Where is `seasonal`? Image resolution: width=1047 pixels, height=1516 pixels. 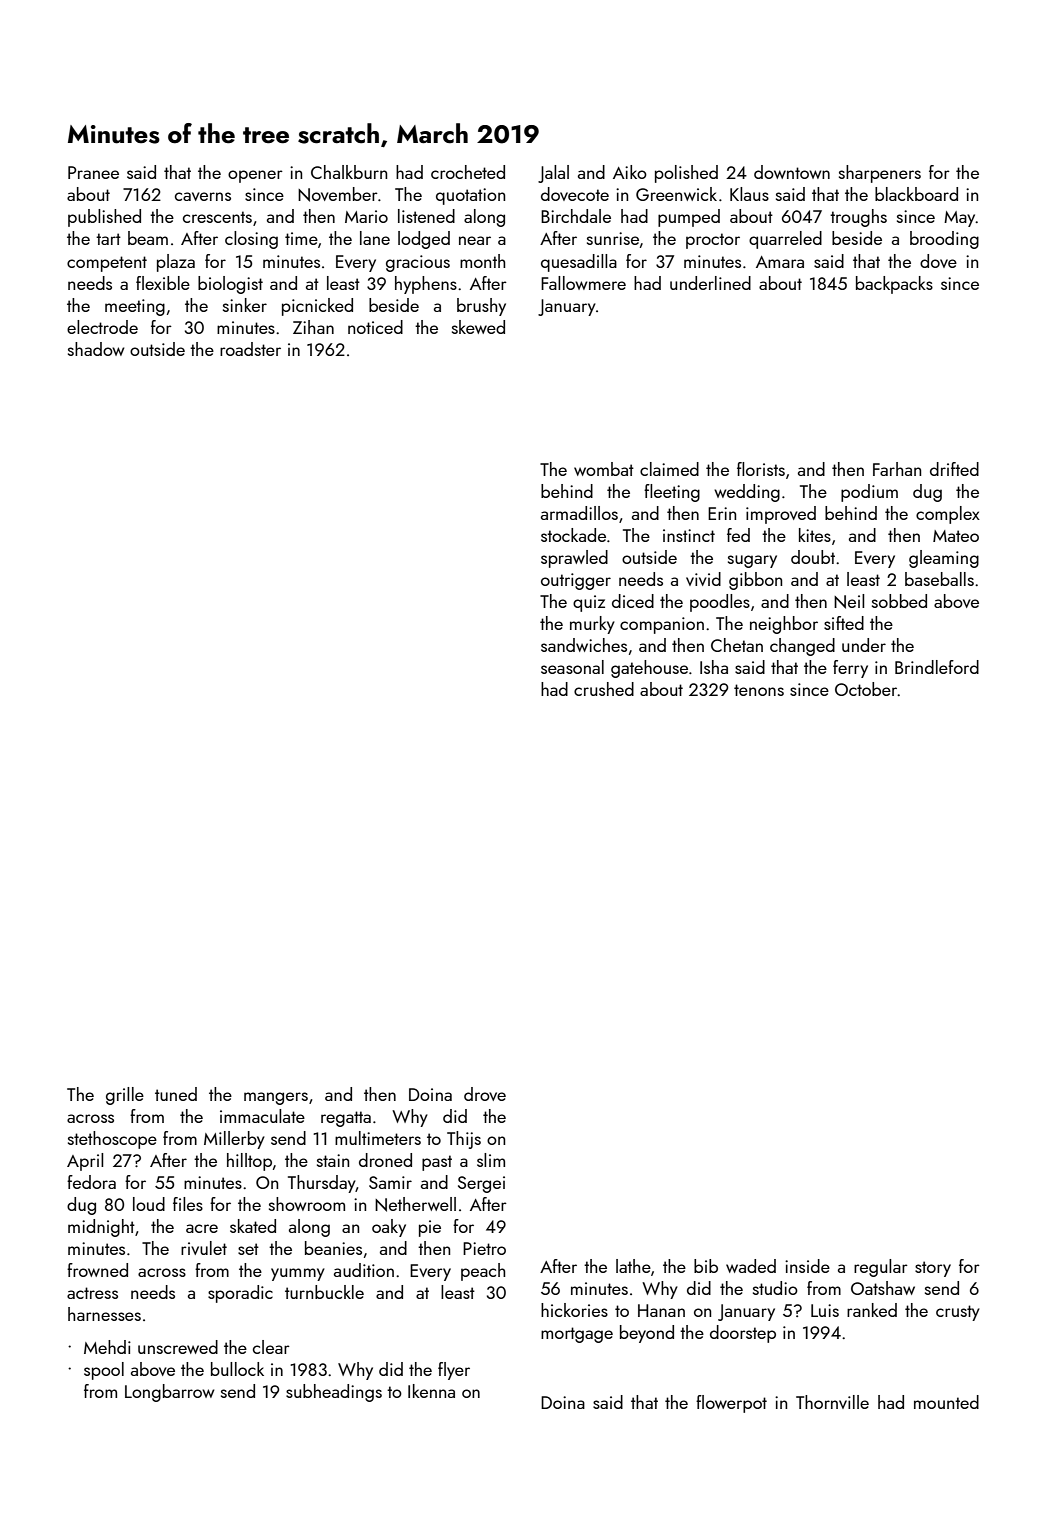 seasonal is located at coordinates (572, 667).
